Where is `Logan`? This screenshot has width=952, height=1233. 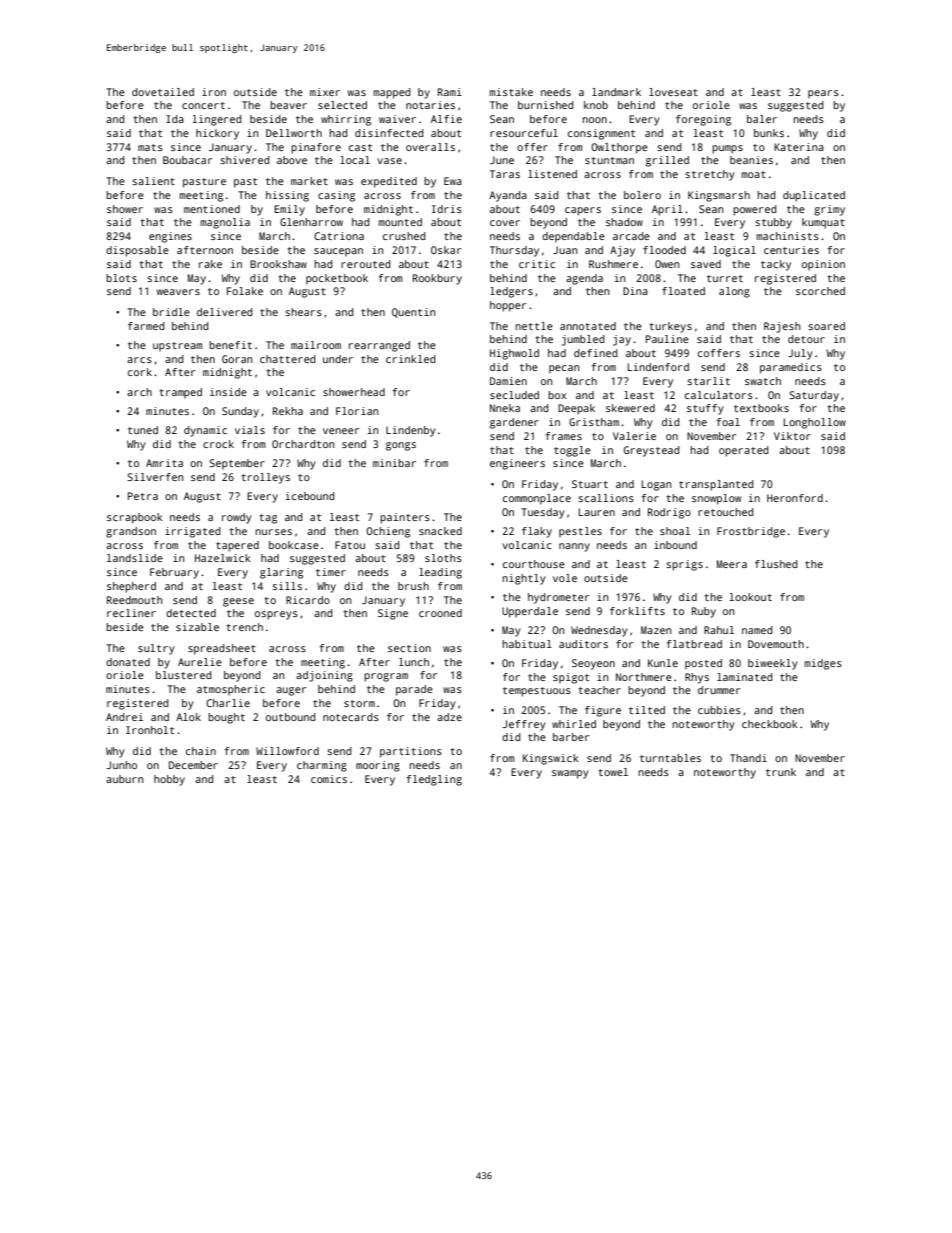
Logan is located at coordinates (656, 485).
